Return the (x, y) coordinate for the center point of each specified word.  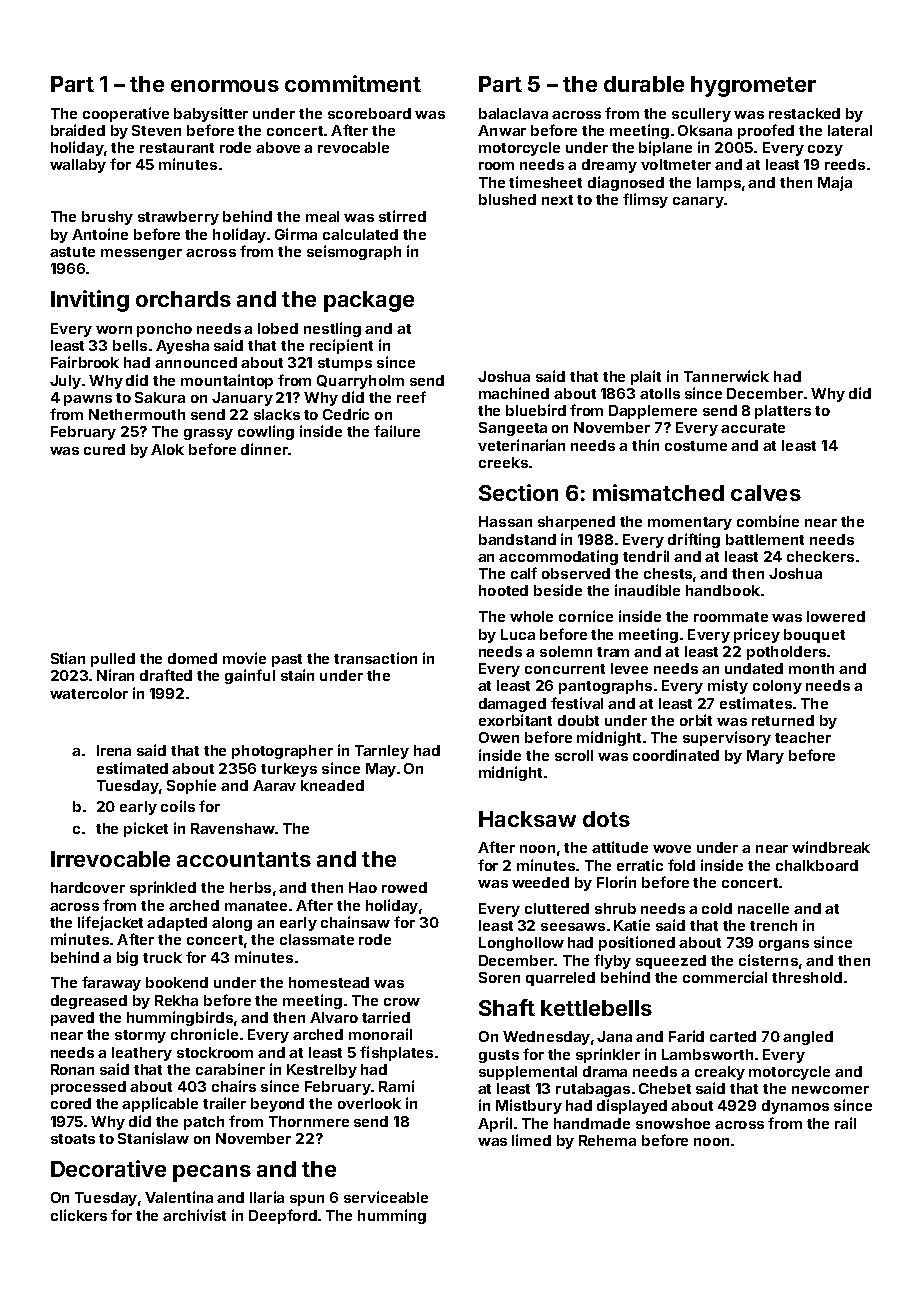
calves (766, 493)
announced (196, 362)
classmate (317, 939)
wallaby (78, 166)
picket (146, 829)
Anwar (502, 130)
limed (531, 1140)
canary (698, 202)
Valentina (179, 1197)
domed (192, 658)
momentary (690, 523)
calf (524, 573)
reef (411, 397)
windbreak (831, 847)
